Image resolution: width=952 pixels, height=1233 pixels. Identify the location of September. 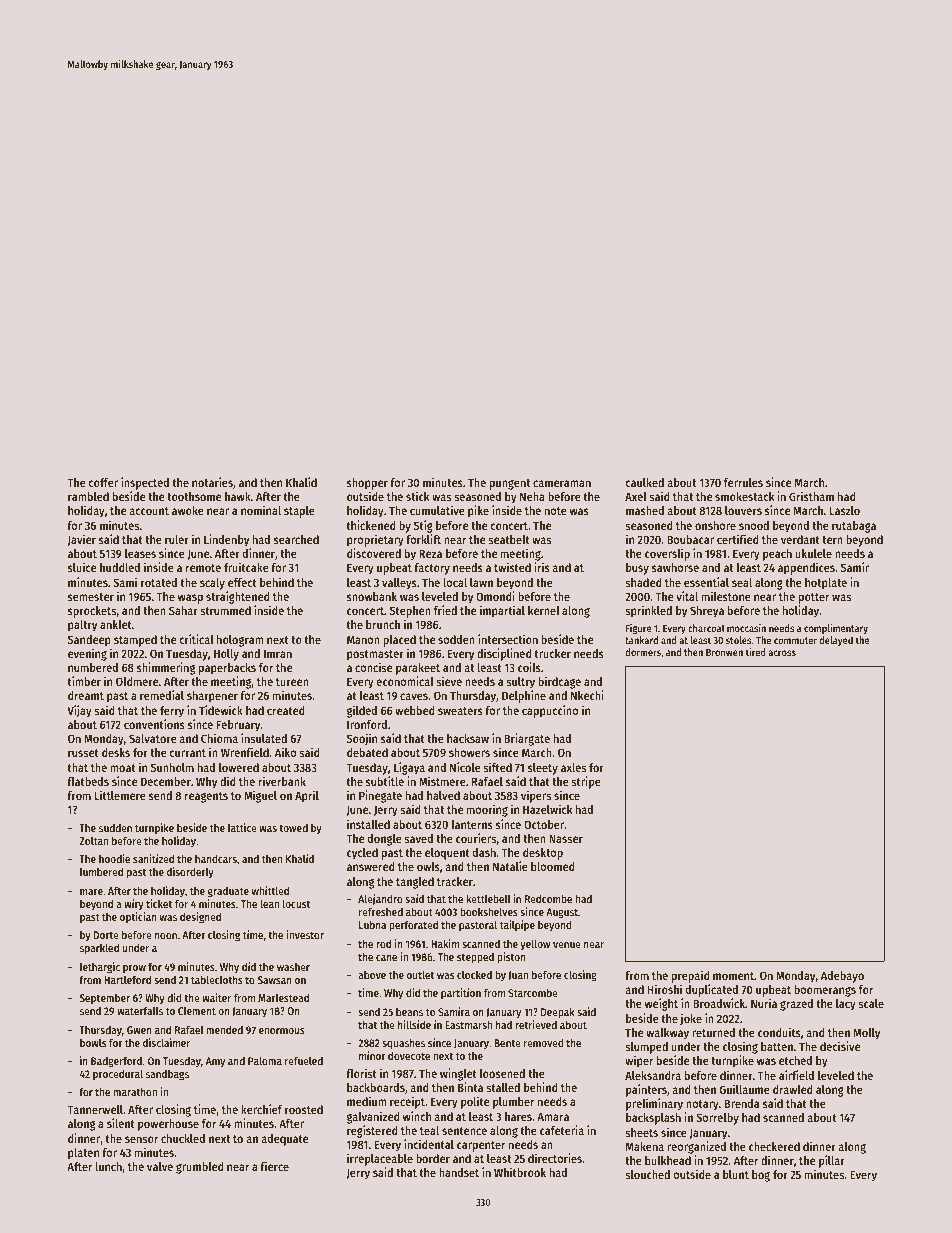
(105, 999).
